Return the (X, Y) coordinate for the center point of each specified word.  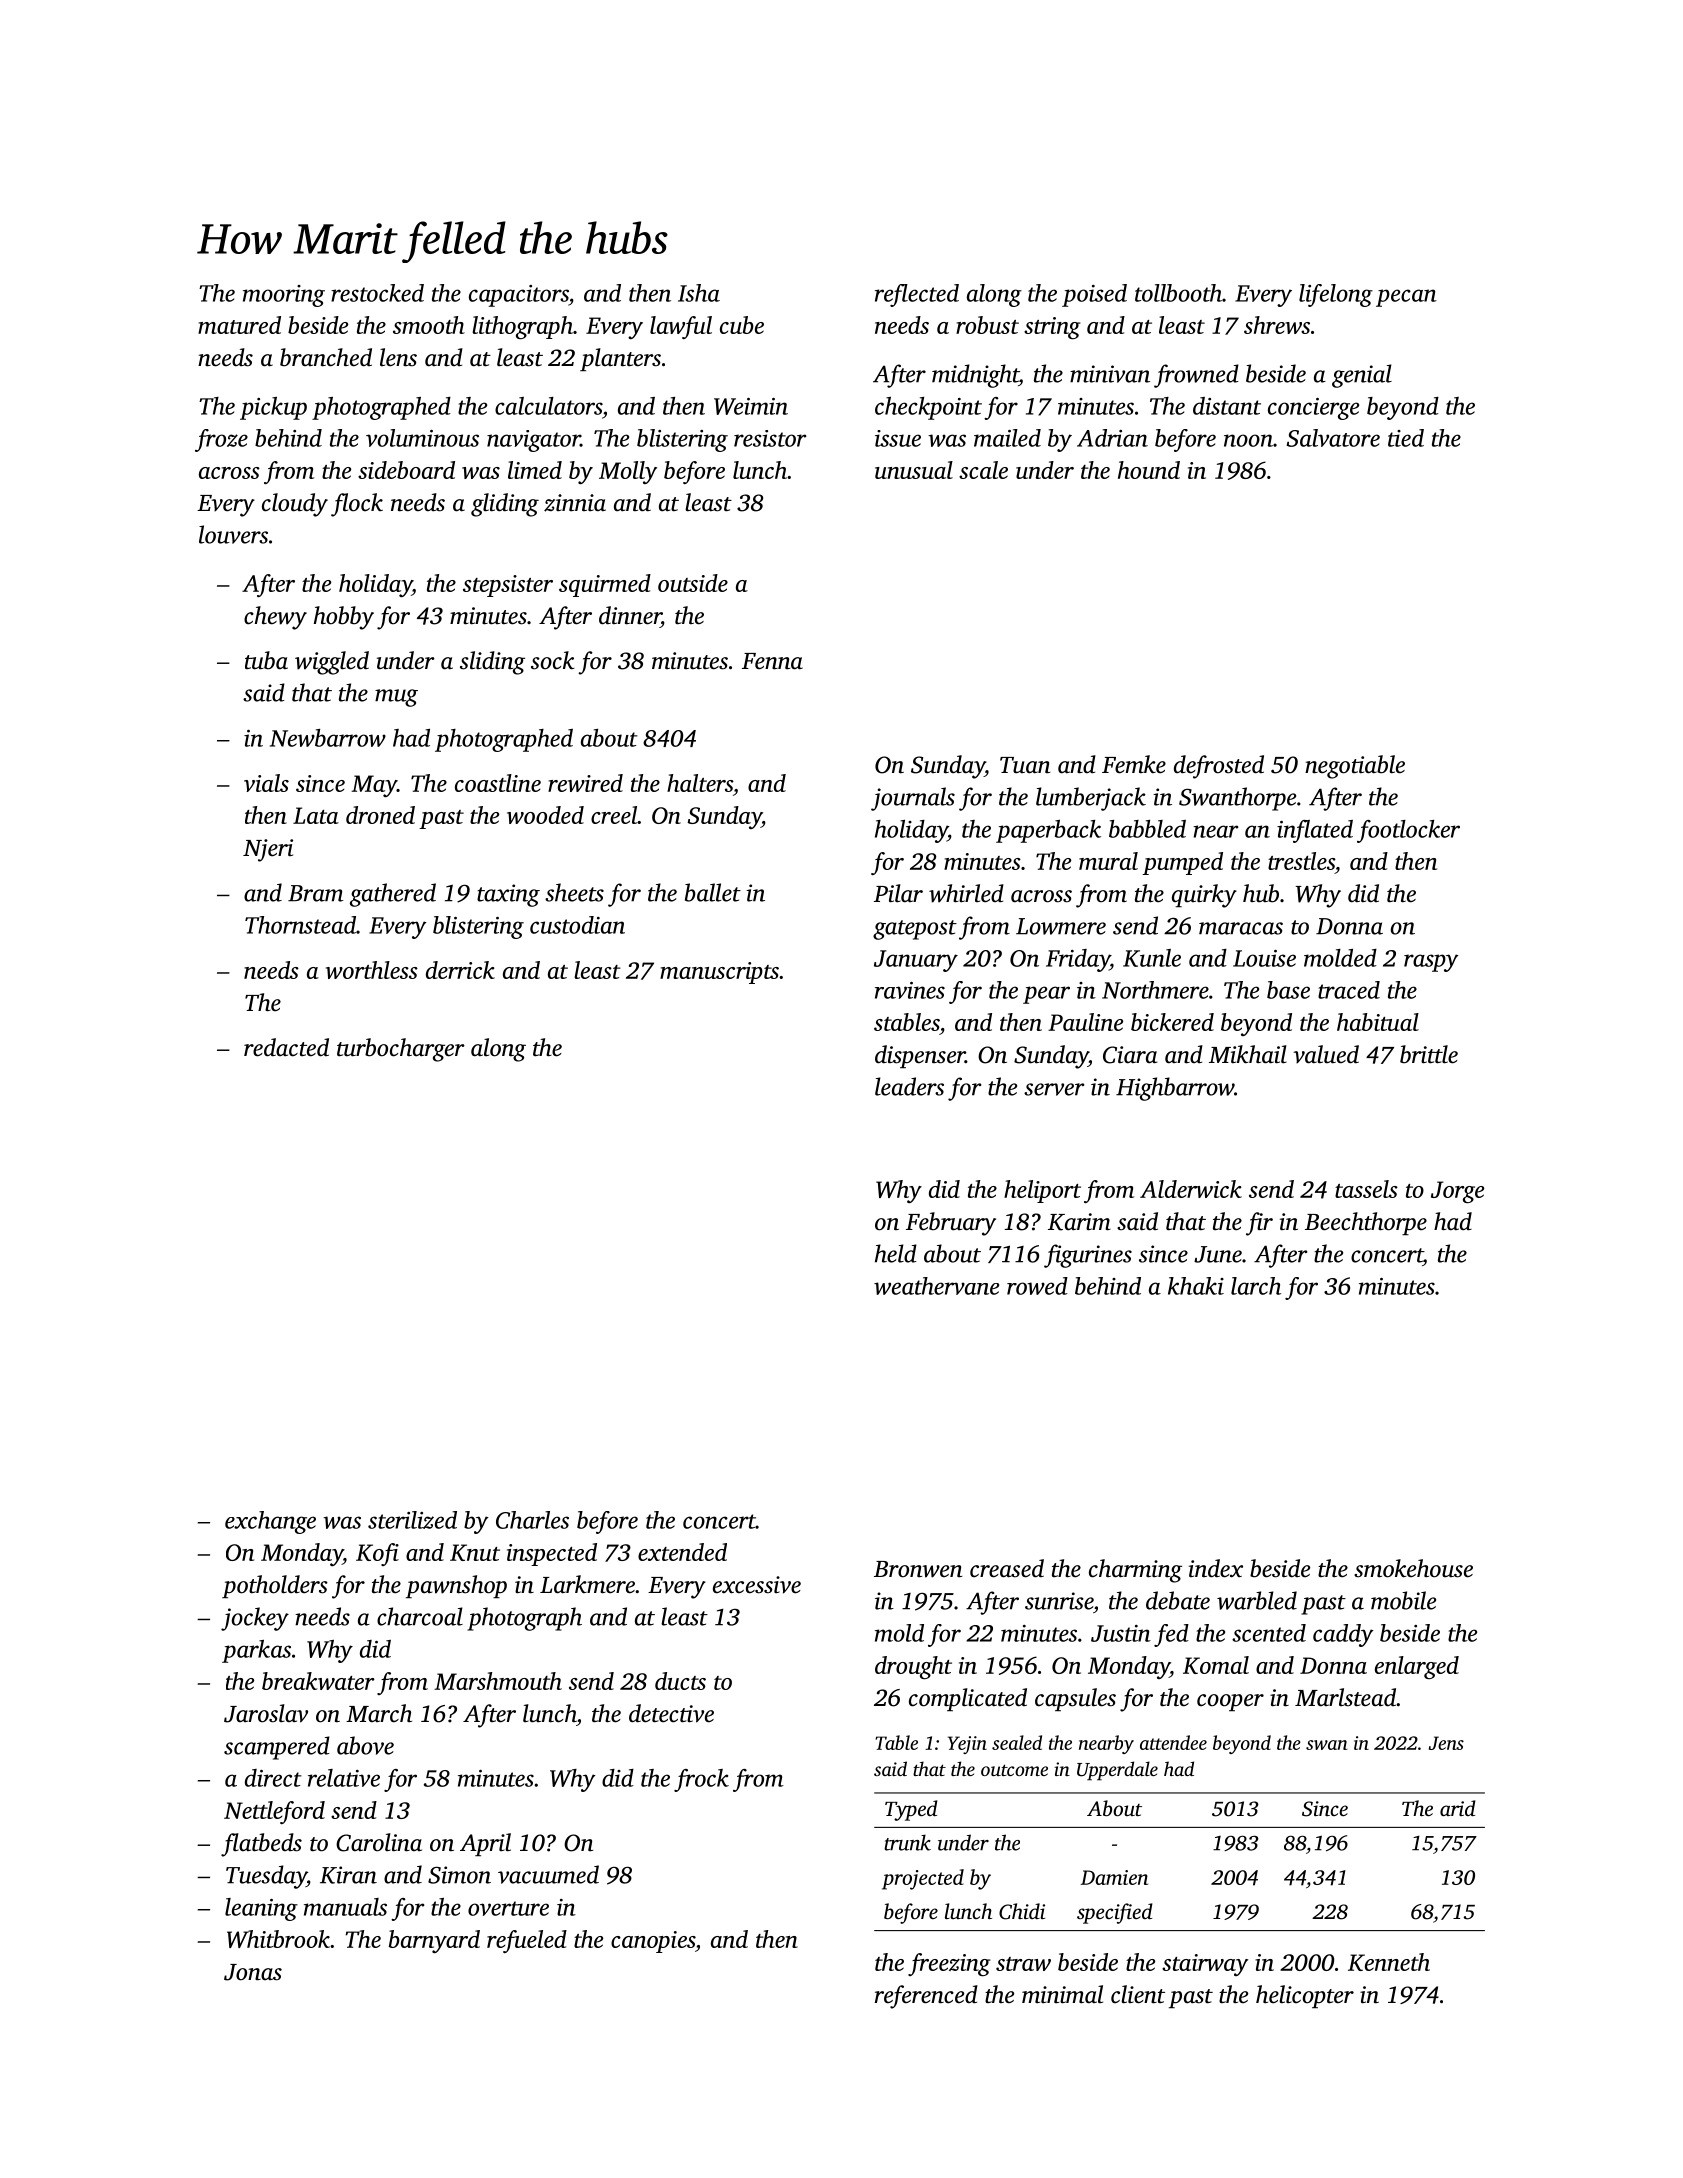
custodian (577, 925)
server (1054, 1089)
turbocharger (401, 1050)
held (896, 1253)
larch (1256, 1286)
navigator (533, 441)
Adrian (1112, 438)
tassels (1366, 1189)
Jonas (253, 1972)
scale (983, 470)
